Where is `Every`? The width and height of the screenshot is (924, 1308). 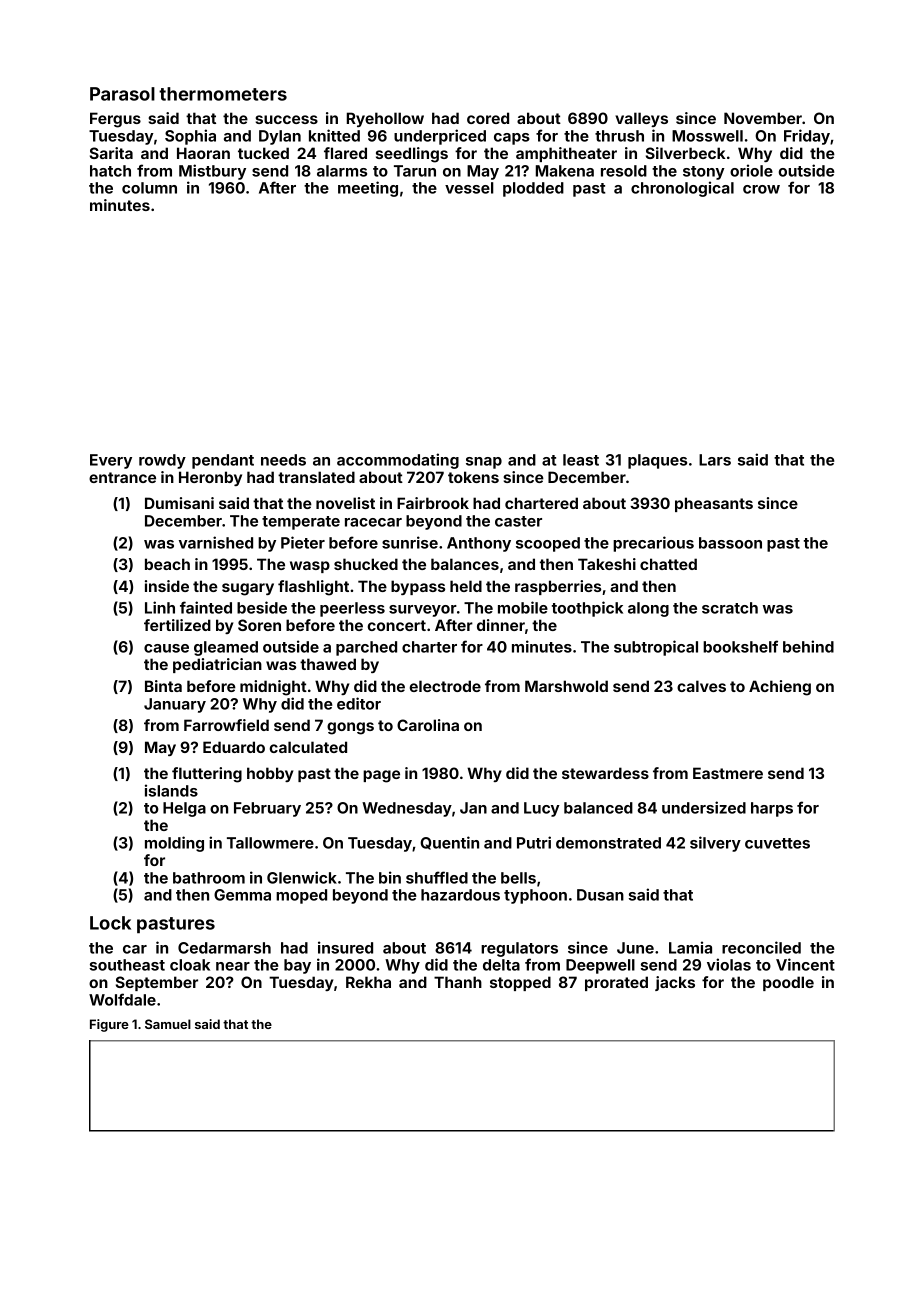 Every is located at coordinates (111, 461).
